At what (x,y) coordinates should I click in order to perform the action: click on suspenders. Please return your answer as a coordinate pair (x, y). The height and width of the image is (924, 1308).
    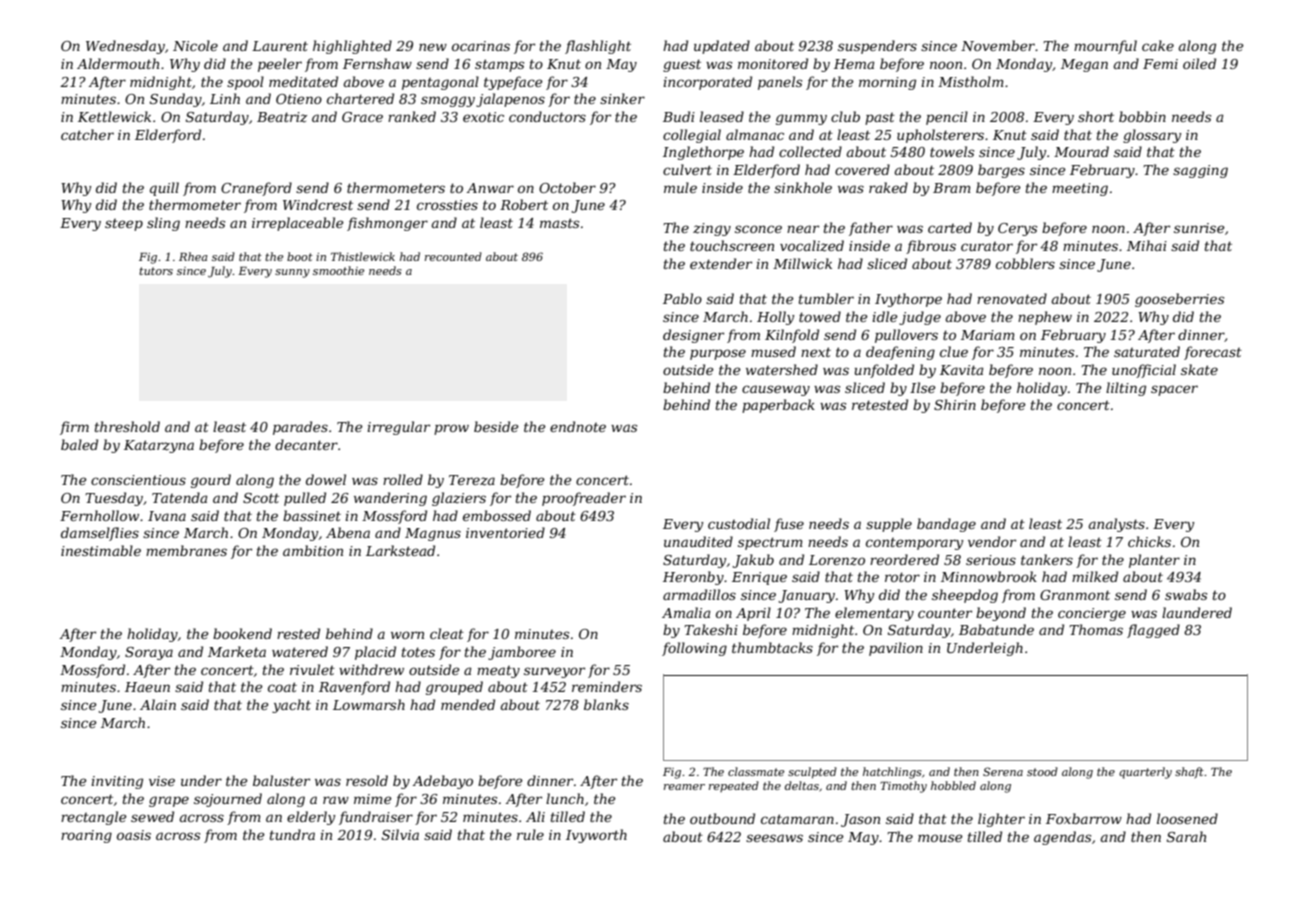
    Looking at the image, I should click on (877, 47).
